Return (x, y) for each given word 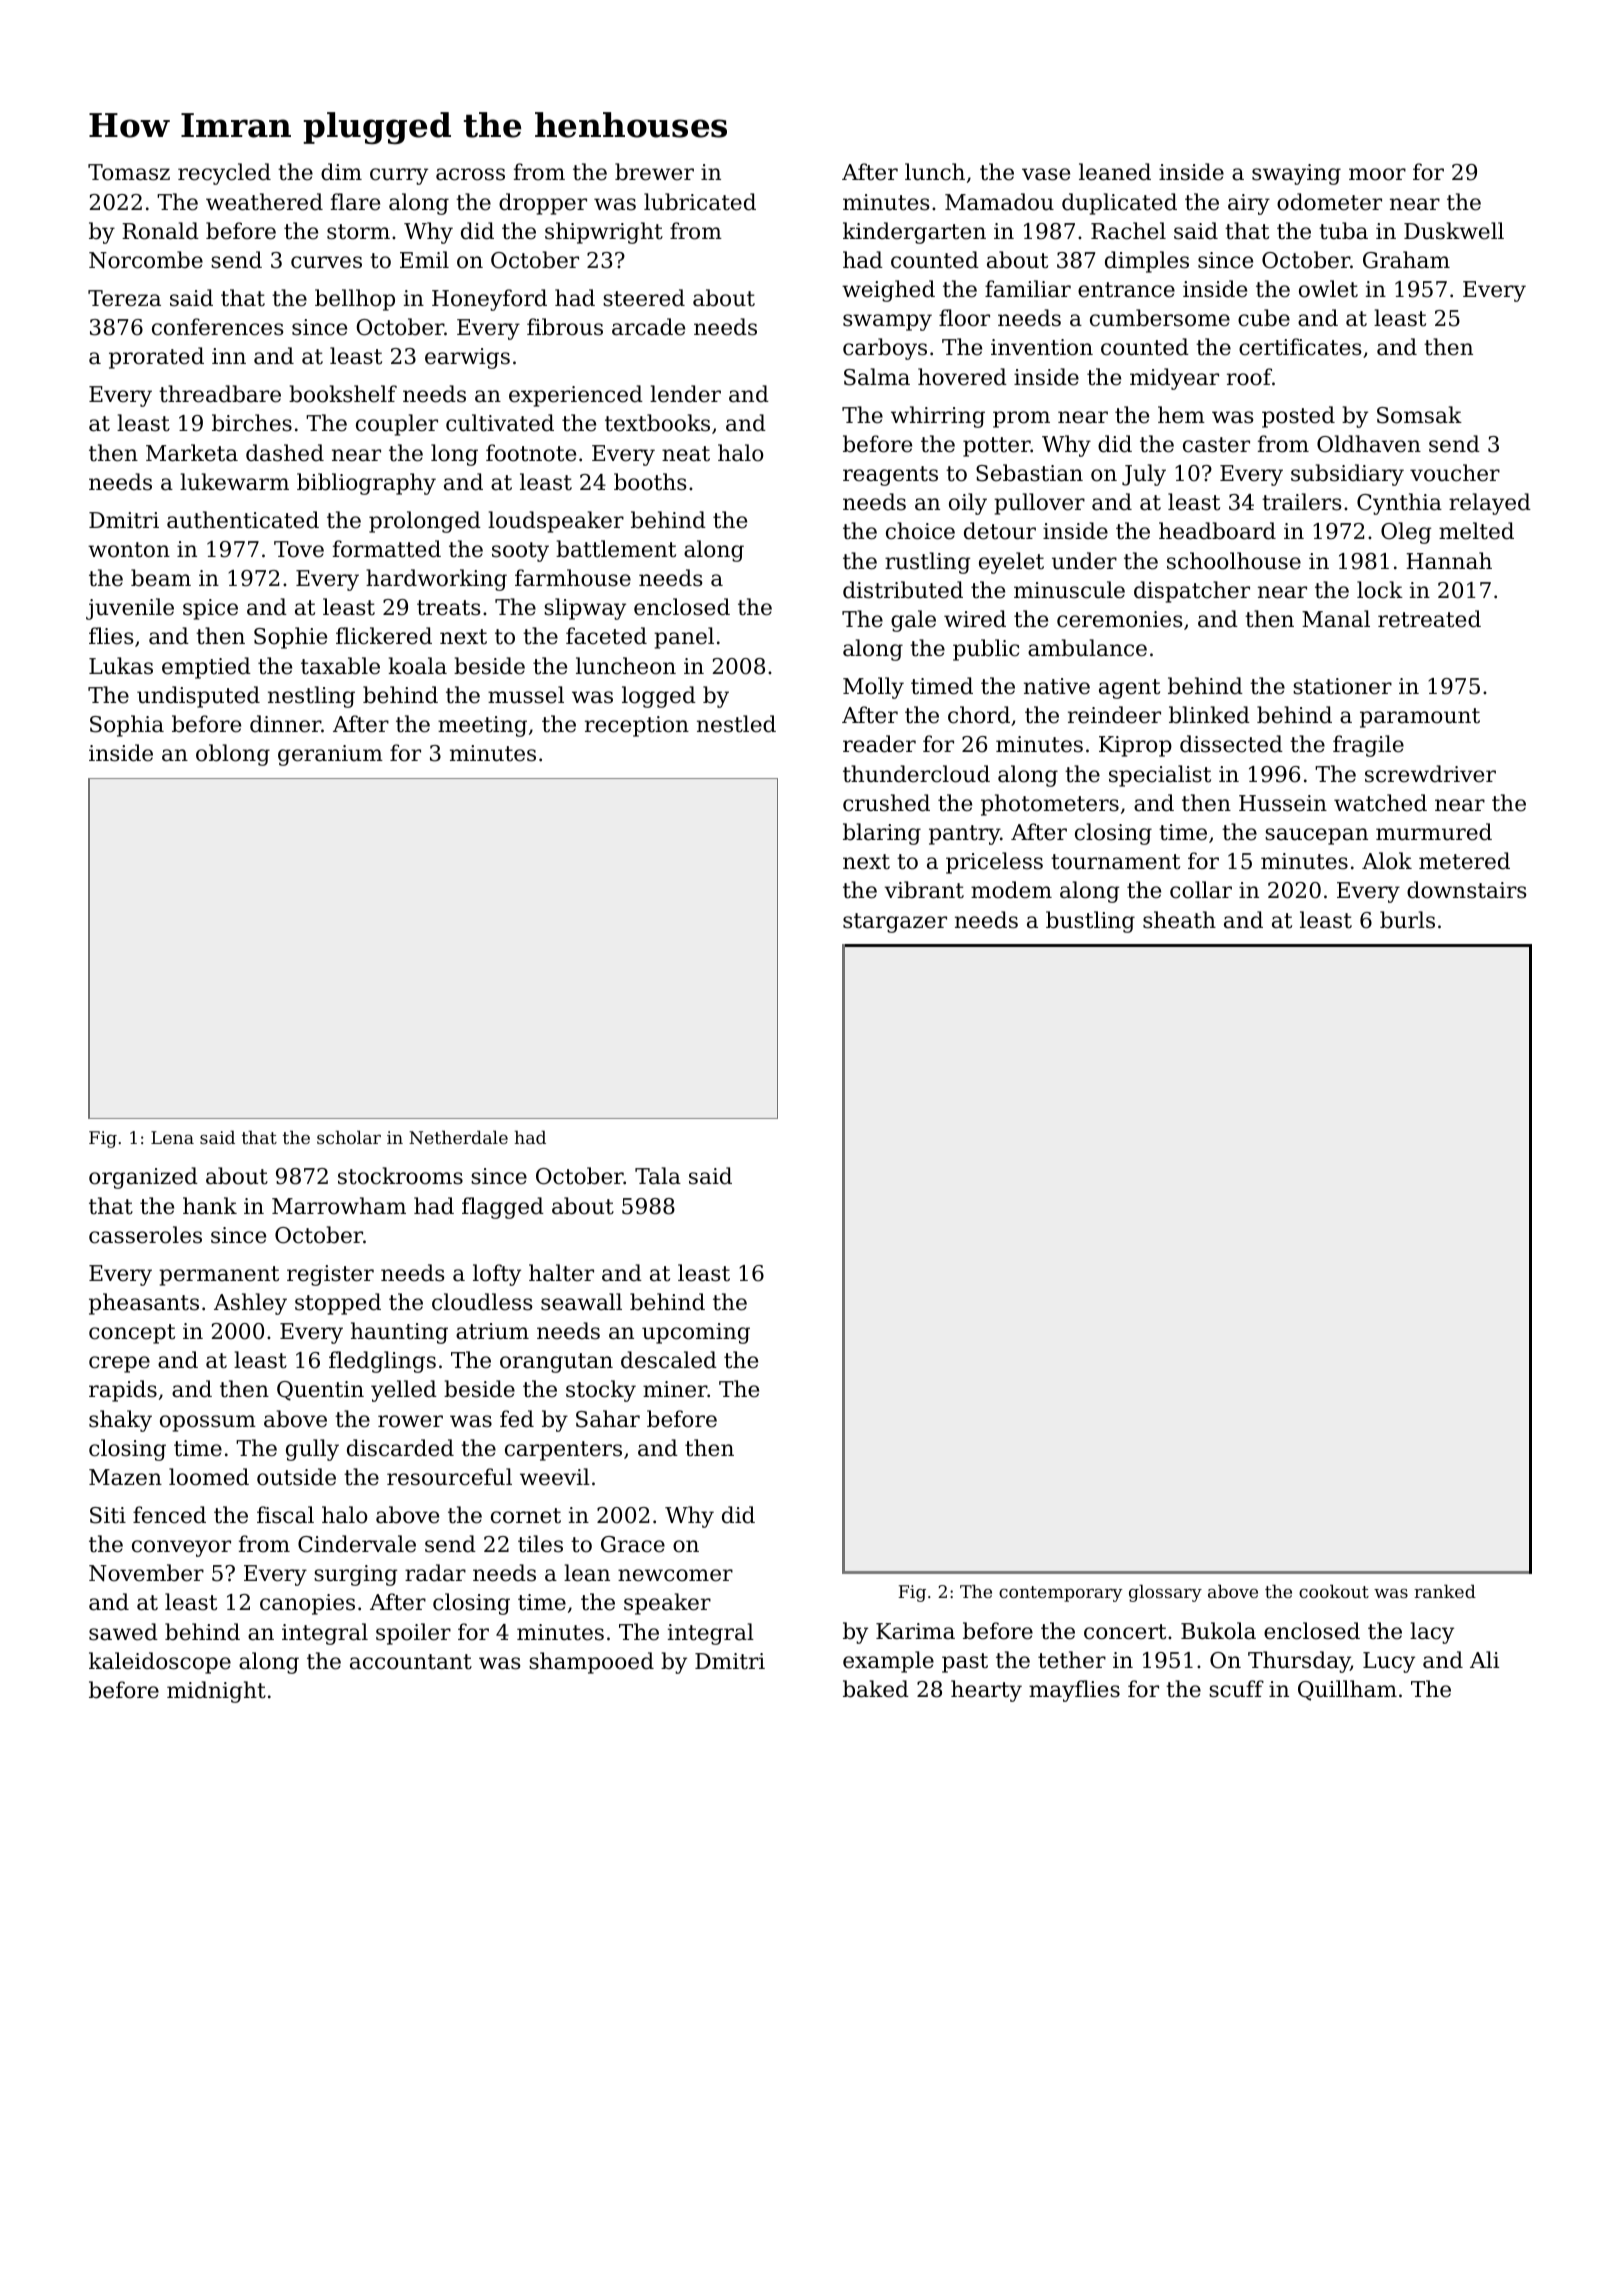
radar (435, 1573)
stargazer (895, 923)
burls (1407, 920)
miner (675, 1389)
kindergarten (914, 233)
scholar (349, 1137)
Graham (1406, 260)
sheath (1179, 920)
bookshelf (343, 394)
